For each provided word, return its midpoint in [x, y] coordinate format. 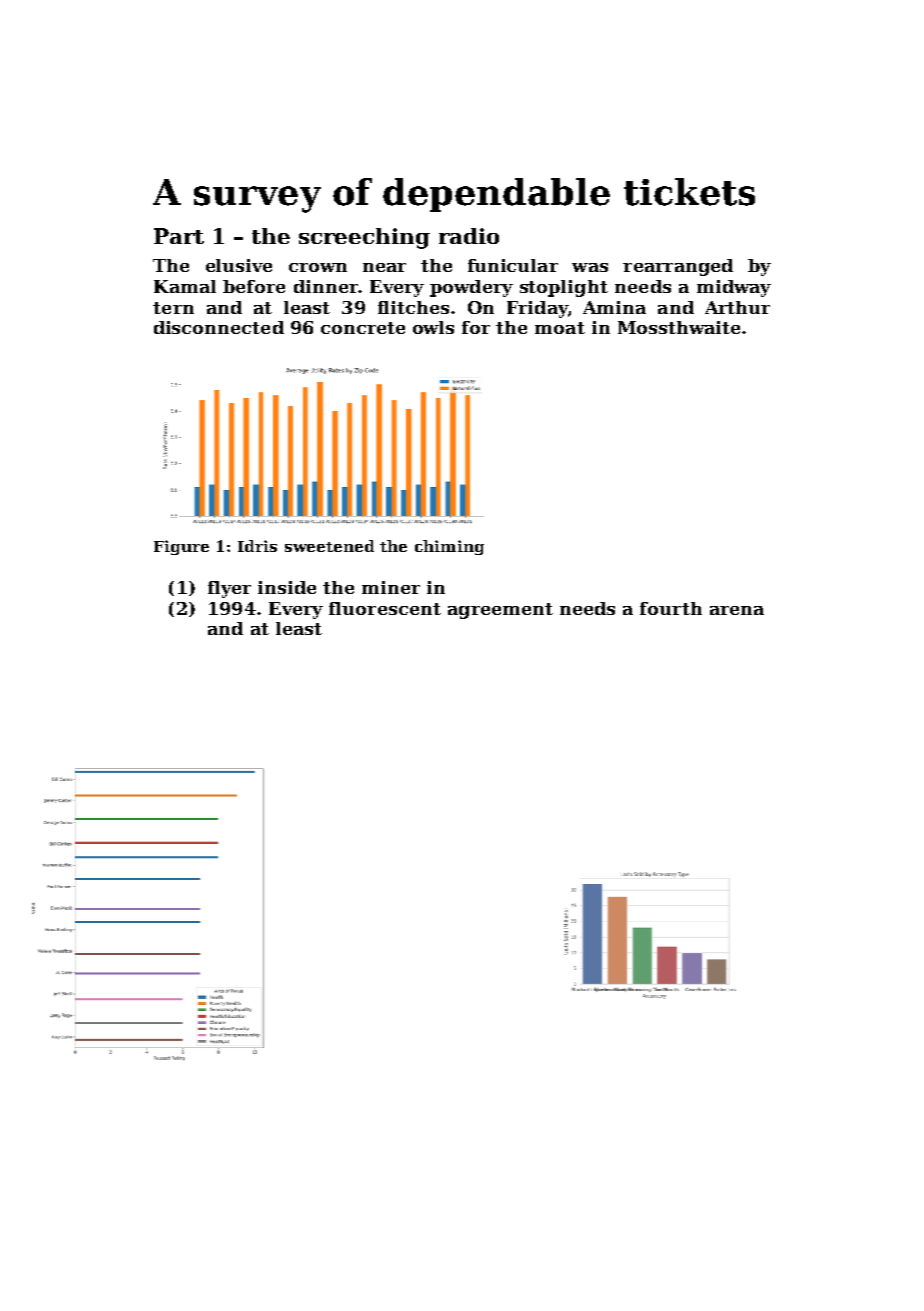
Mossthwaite [679, 327]
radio [469, 236]
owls [433, 327]
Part [179, 236]
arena [737, 610]
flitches [413, 307]
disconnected [219, 327]
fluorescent [385, 608]
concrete [363, 328]
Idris [257, 546]
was [590, 267]
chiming [449, 547]
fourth [671, 608]
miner [391, 587]
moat [560, 328]
